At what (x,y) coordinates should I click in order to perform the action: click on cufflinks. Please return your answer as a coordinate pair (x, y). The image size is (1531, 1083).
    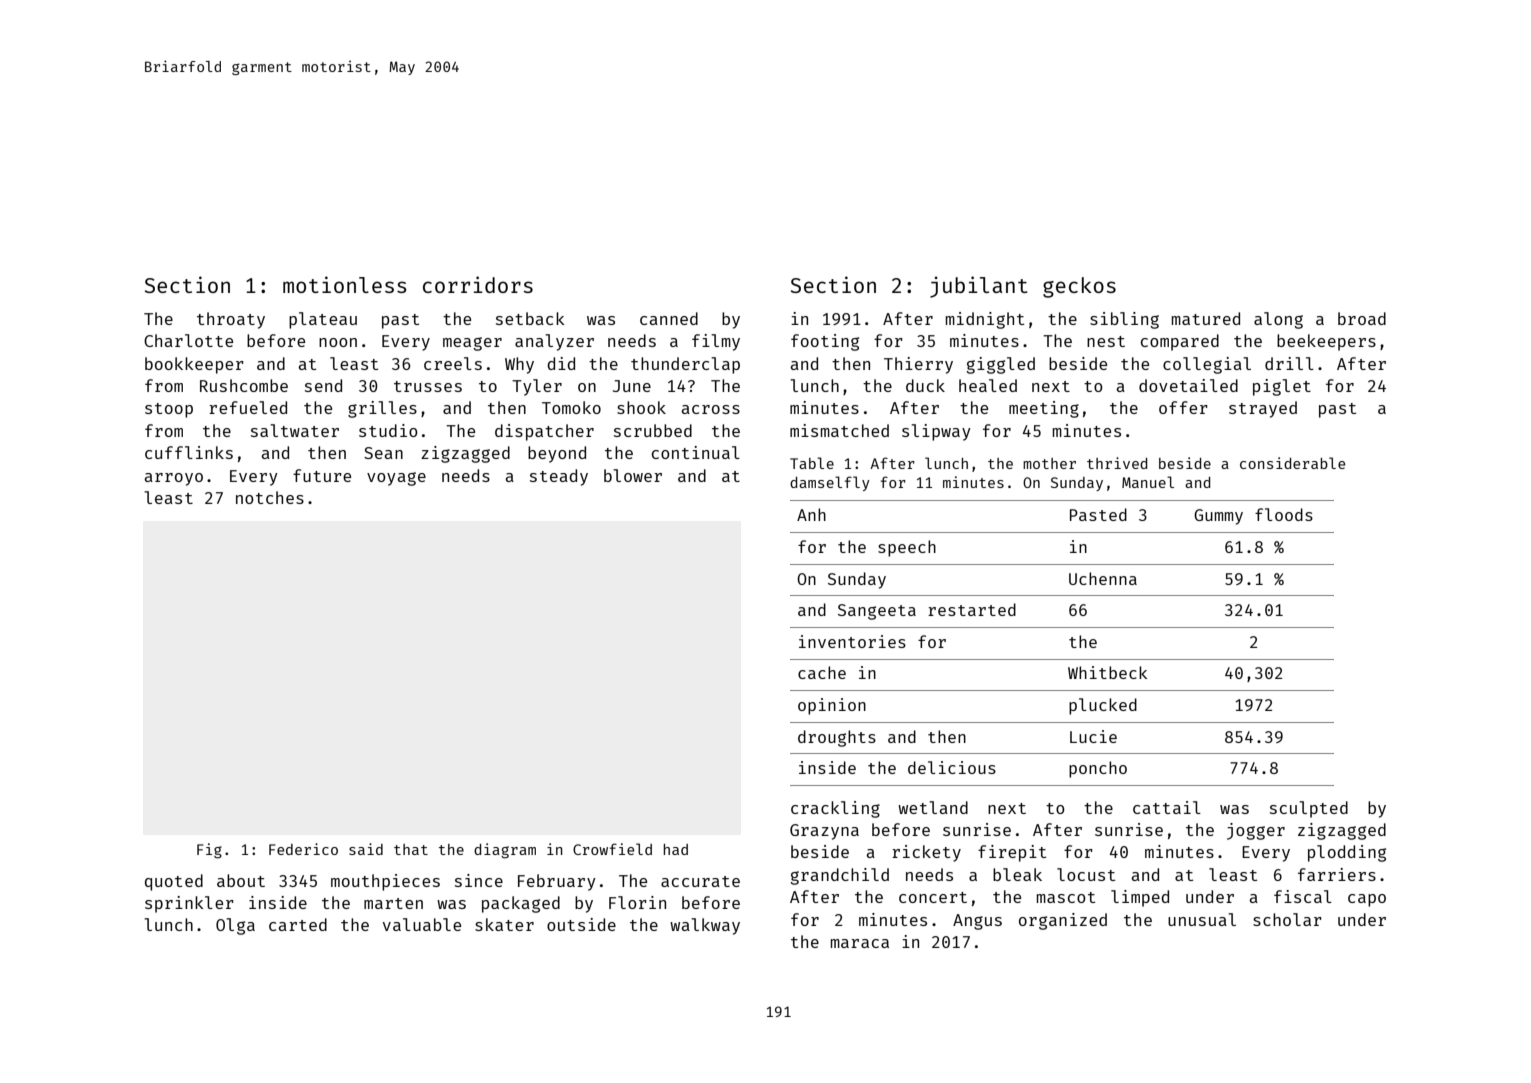
    Looking at the image, I should click on (189, 452).
